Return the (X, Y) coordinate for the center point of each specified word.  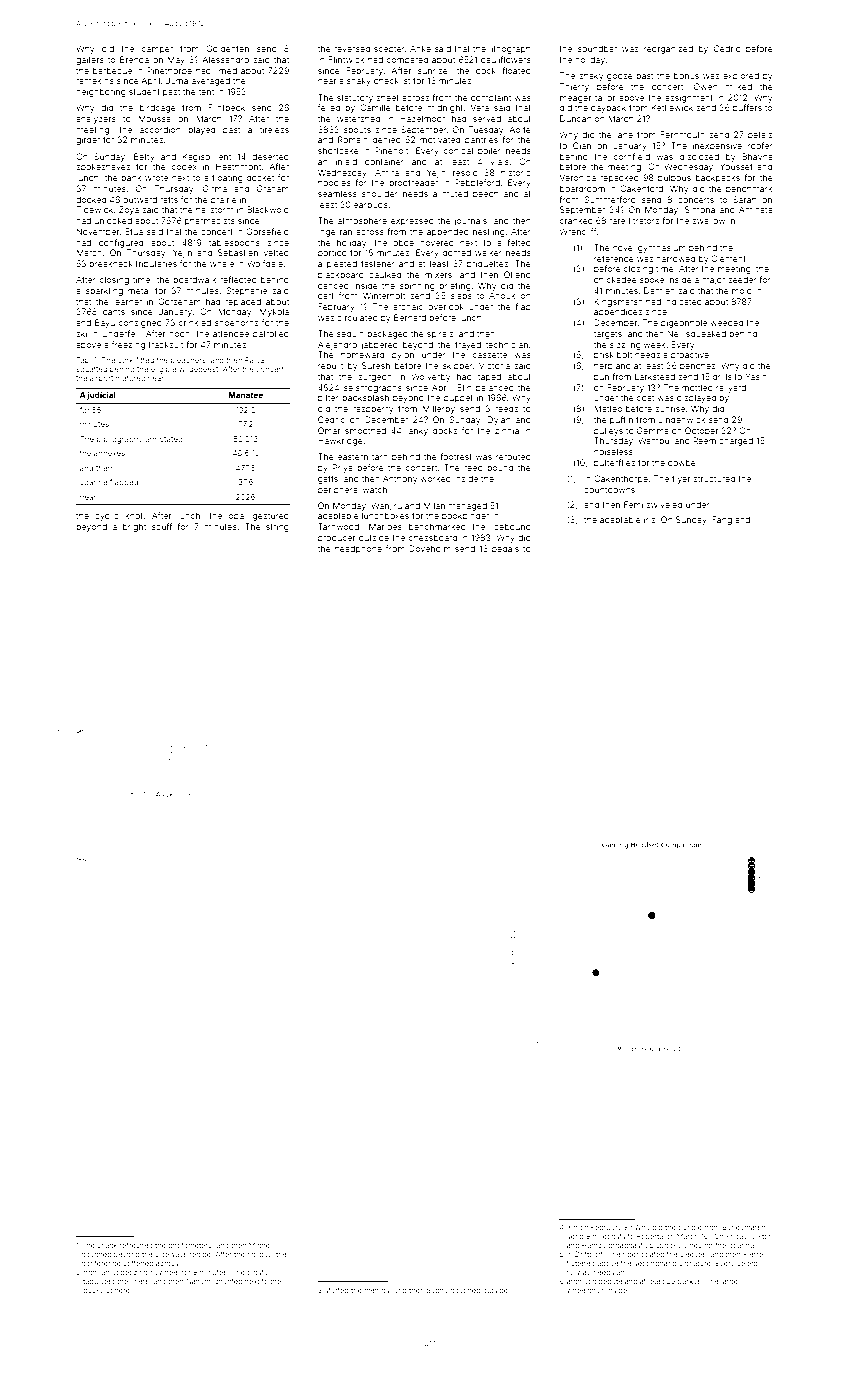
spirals (440, 334)
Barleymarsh (744, 1228)
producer (336, 539)
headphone (358, 549)
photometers (190, 1246)
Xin (572, 1227)
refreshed (136, 1245)
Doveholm (430, 548)
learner (127, 302)
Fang (722, 520)
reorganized (668, 49)
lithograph (510, 49)
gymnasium (662, 248)
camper (157, 50)
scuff (162, 526)
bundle (690, 1227)
